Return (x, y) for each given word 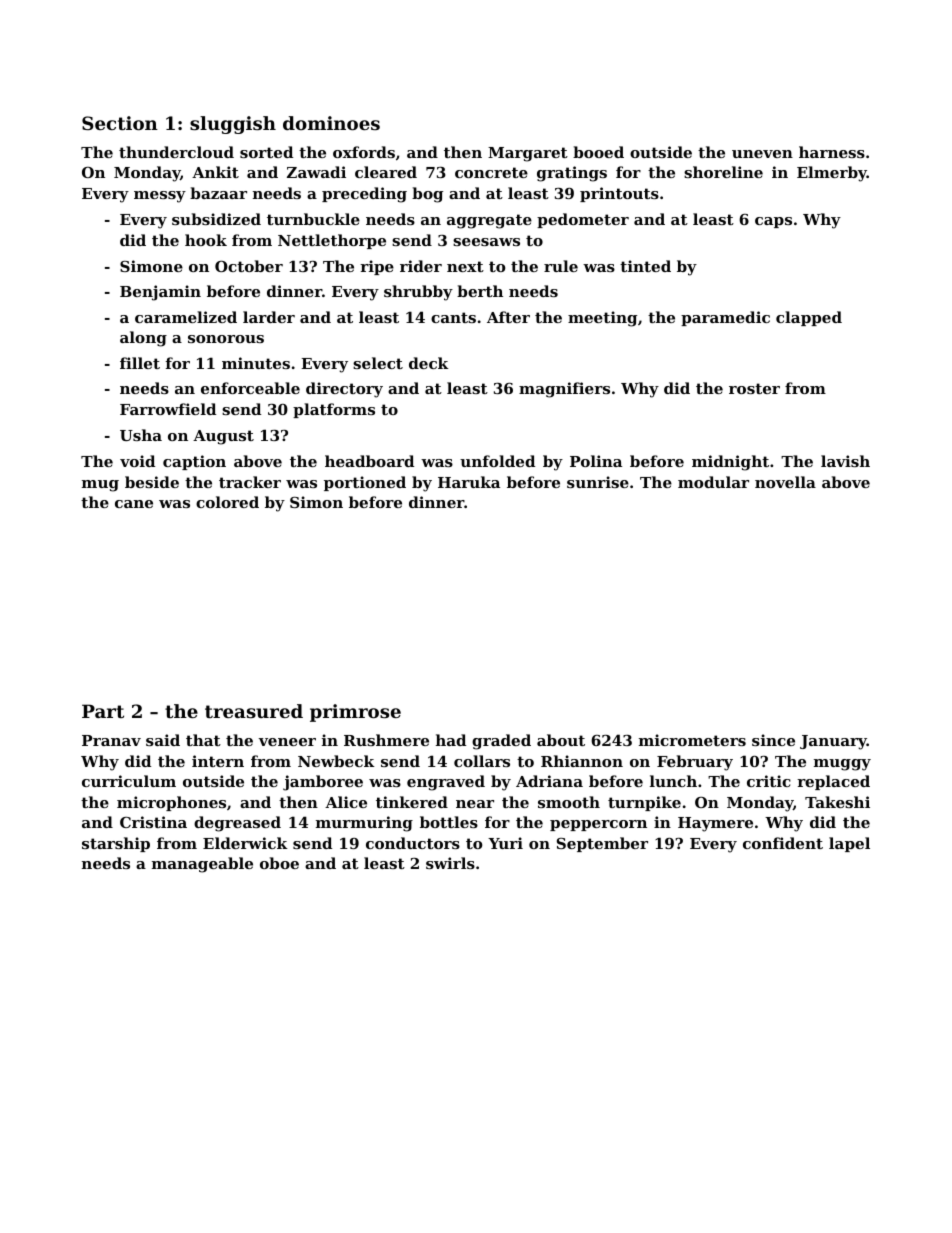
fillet (140, 363)
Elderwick (245, 843)
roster (754, 388)
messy (160, 197)
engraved (446, 783)
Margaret (528, 154)
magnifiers (564, 390)
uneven (762, 154)
